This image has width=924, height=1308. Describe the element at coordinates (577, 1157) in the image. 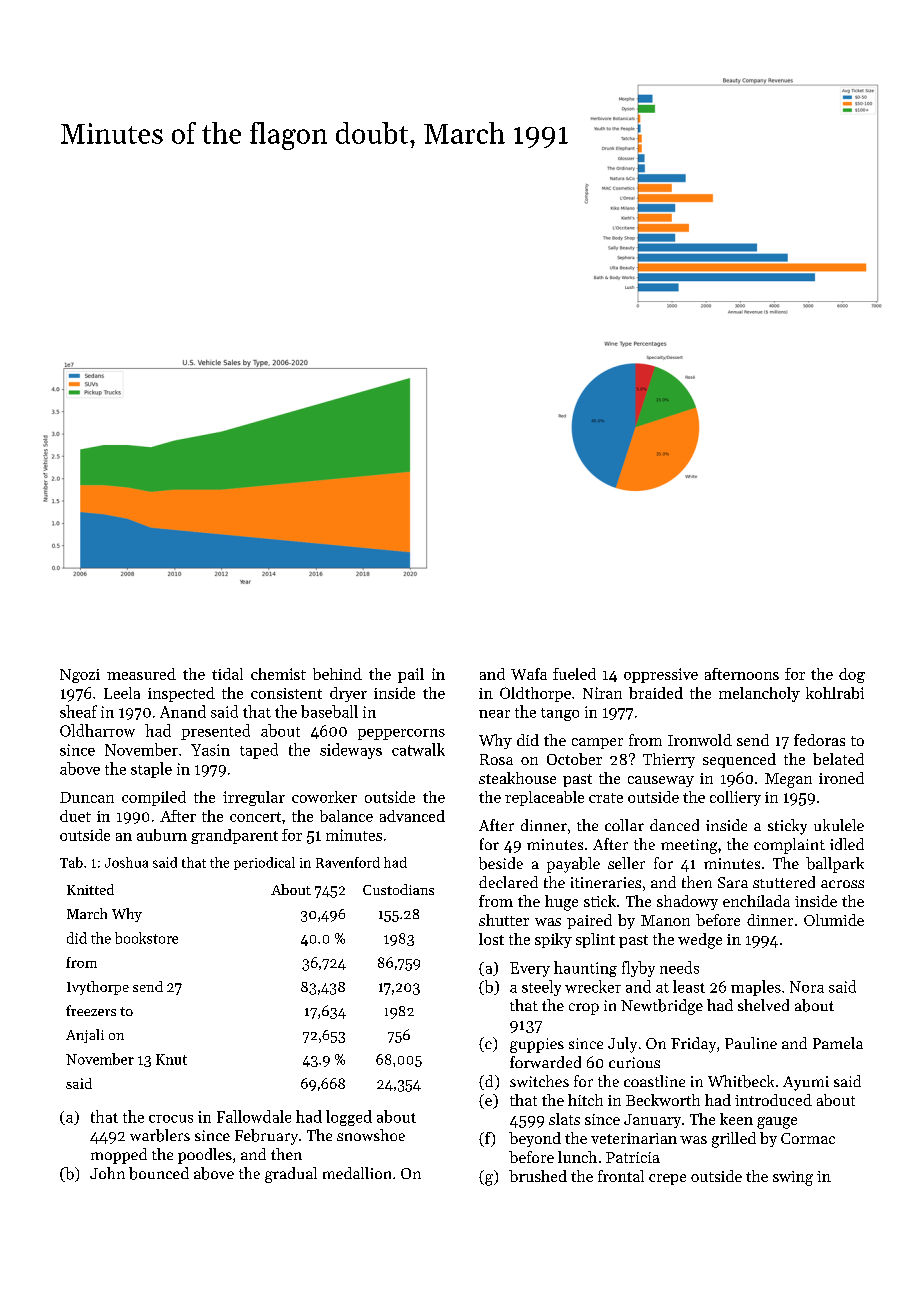

I see `lunch` at that location.
